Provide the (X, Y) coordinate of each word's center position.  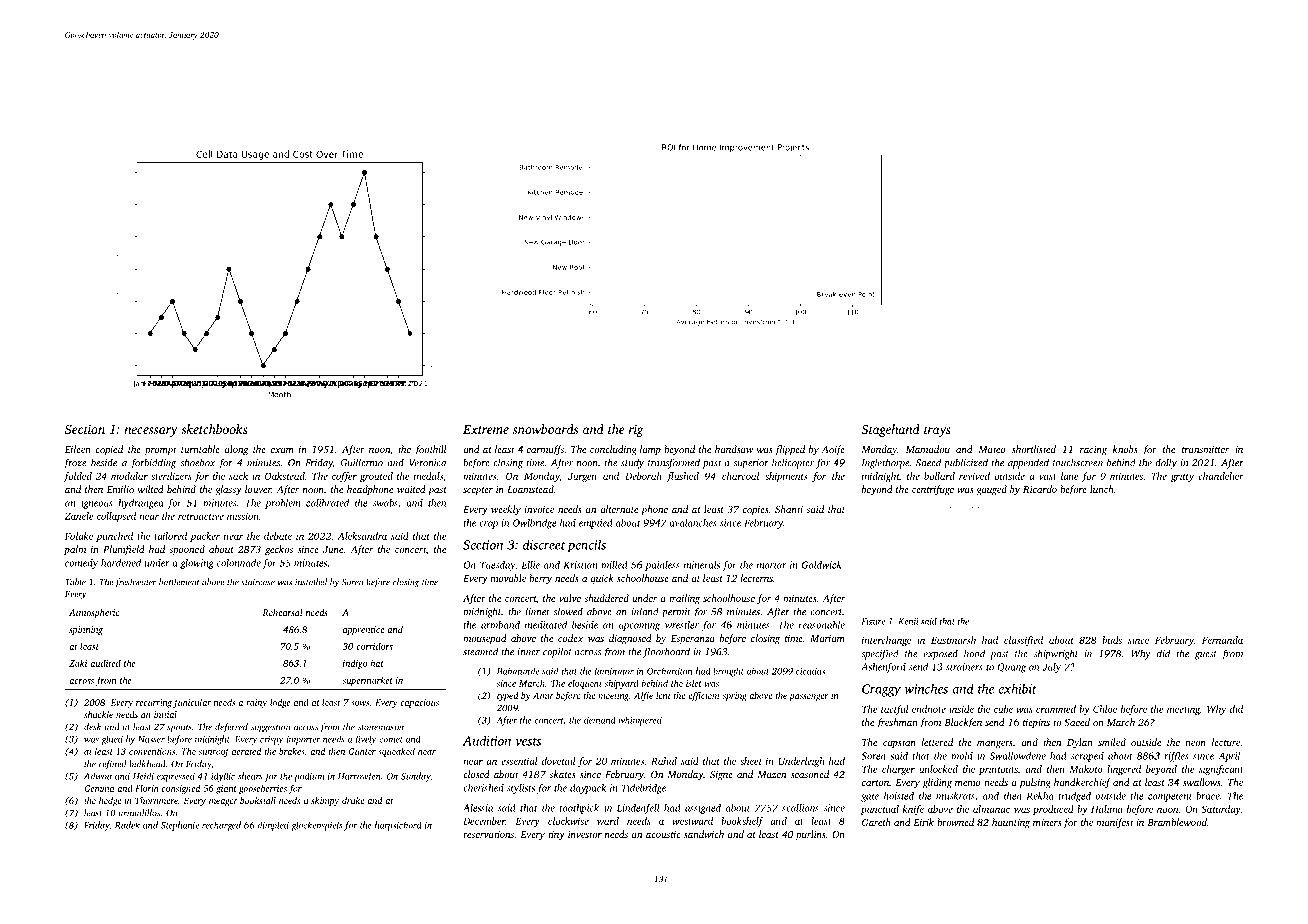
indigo (355, 664)
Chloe (1105, 709)
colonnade (239, 563)
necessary (151, 432)
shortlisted (1034, 449)
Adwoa (98, 776)
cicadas (810, 671)
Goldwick (822, 565)
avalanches (693, 523)
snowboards (545, 429)
